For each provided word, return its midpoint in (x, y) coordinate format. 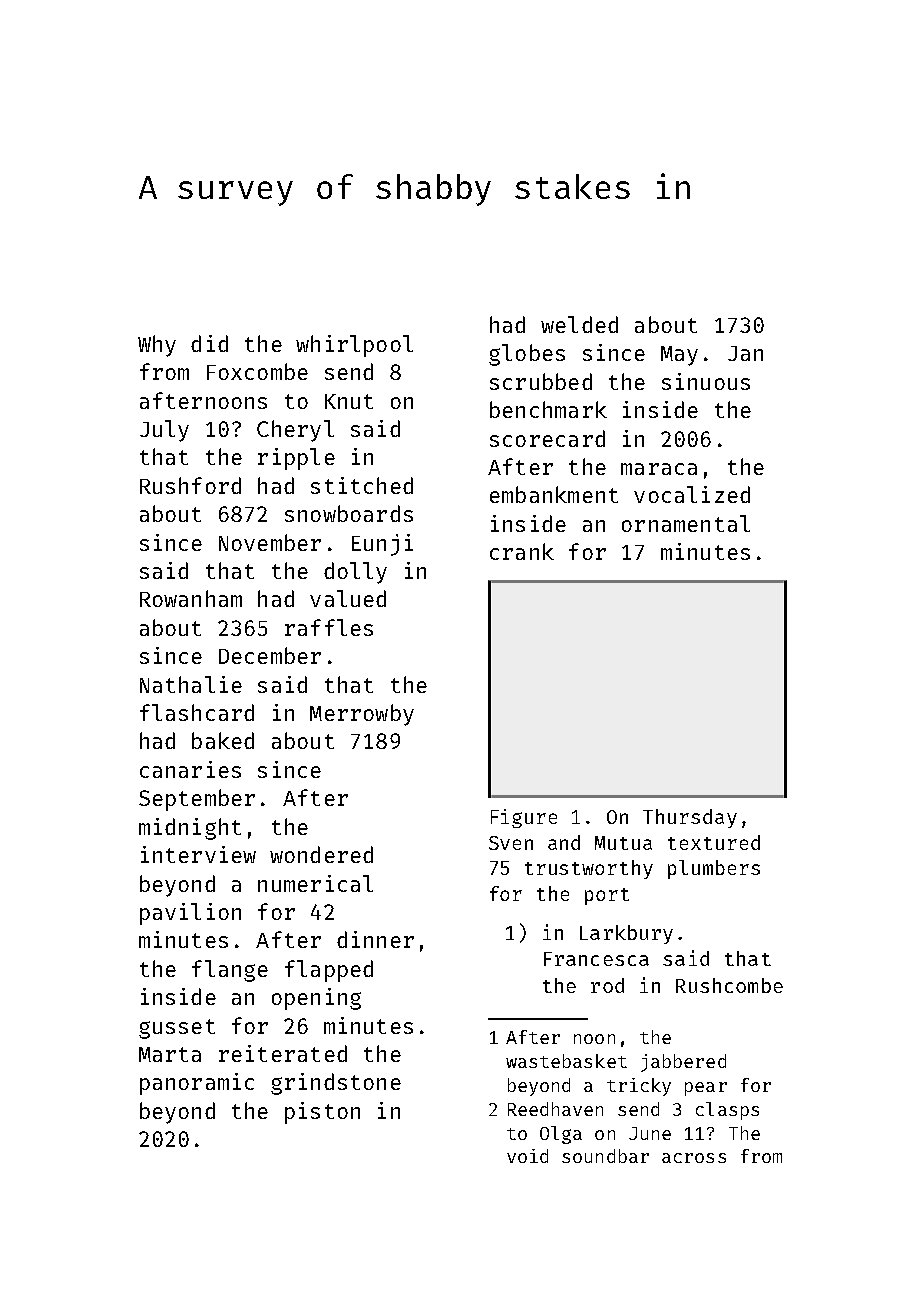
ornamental (686, 523)
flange (230, 971)
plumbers (714, 869)
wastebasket (566, 1061)
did (209, 343)
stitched (362, 485)
